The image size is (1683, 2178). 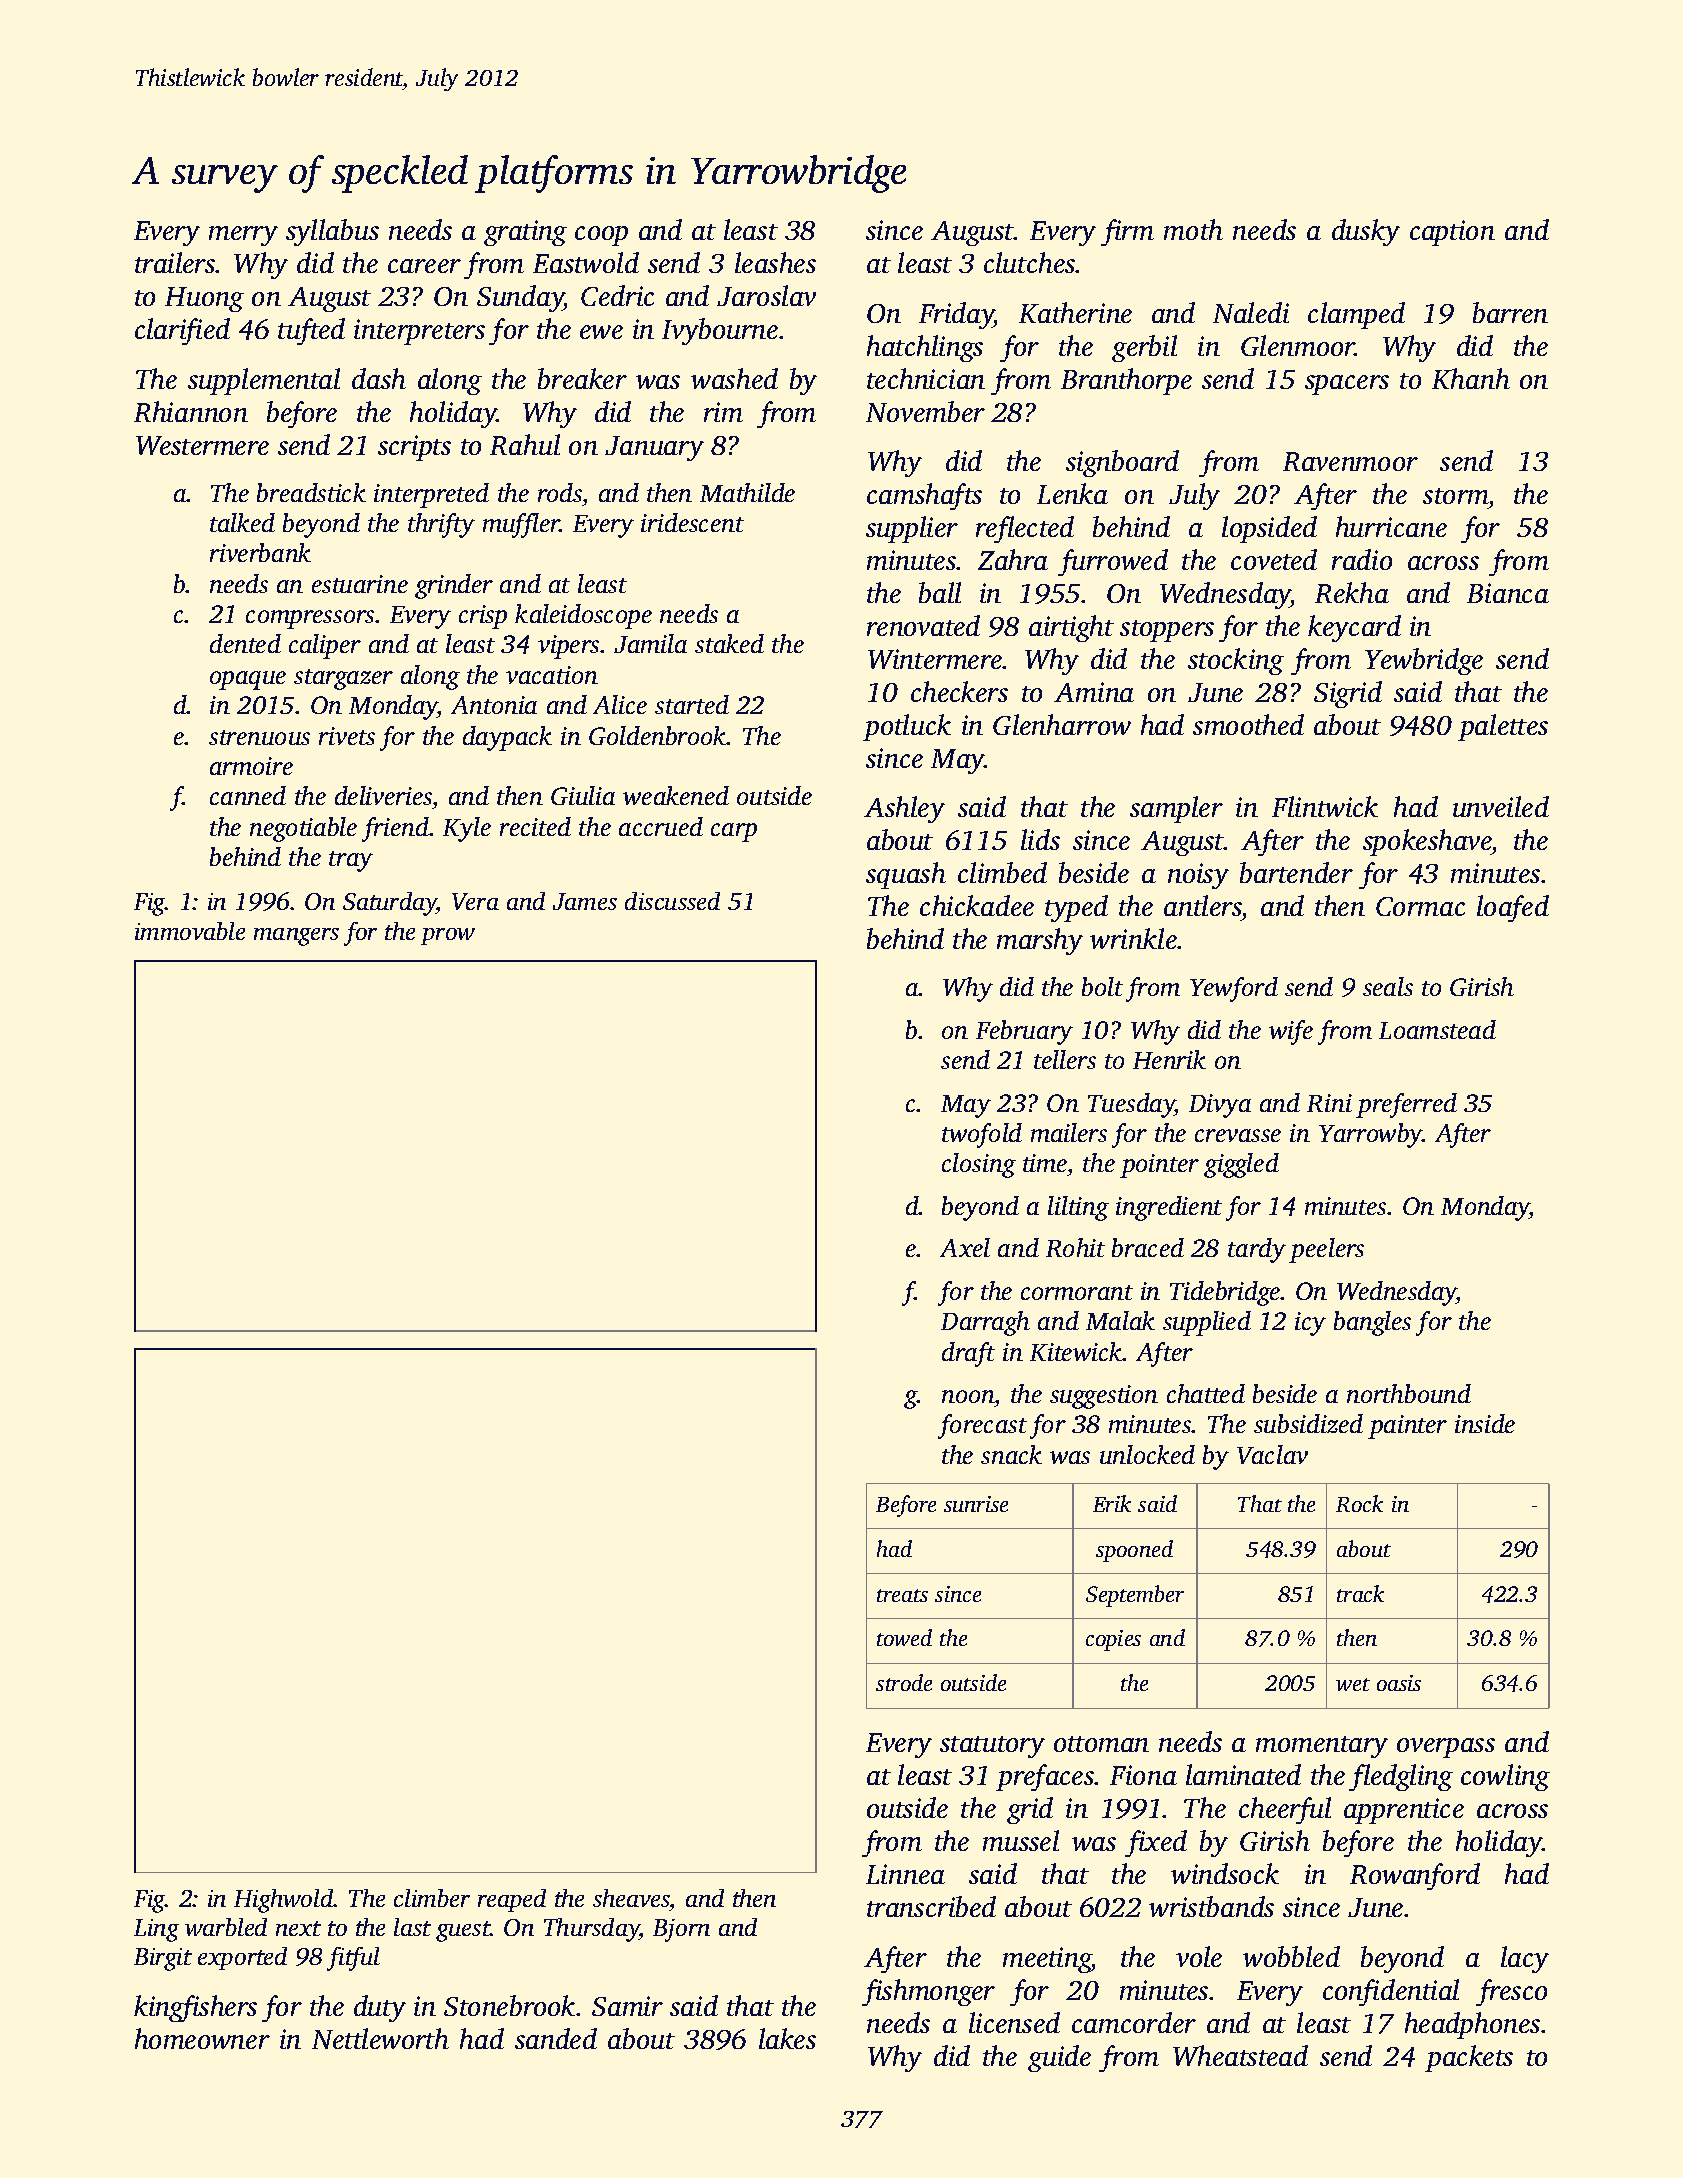 What do you see at coordinates (448, 936) in the screenshot?
I see `prow` at bounding box center [448, 936].
